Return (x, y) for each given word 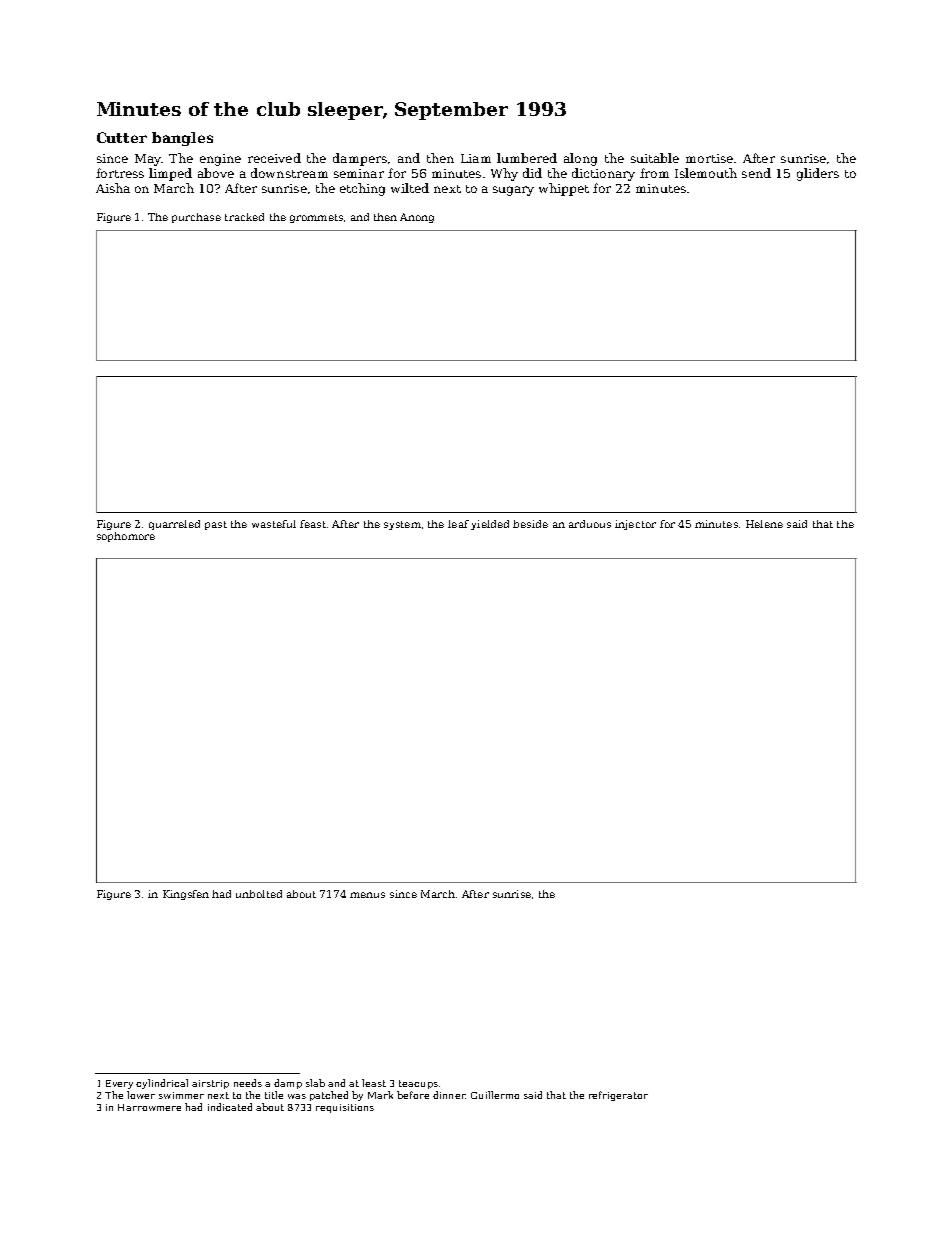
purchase (196, 218)
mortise (709, 158)
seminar (359, 173)
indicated (230, 1107)
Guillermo (495, 1095)
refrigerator (618, 1096)
